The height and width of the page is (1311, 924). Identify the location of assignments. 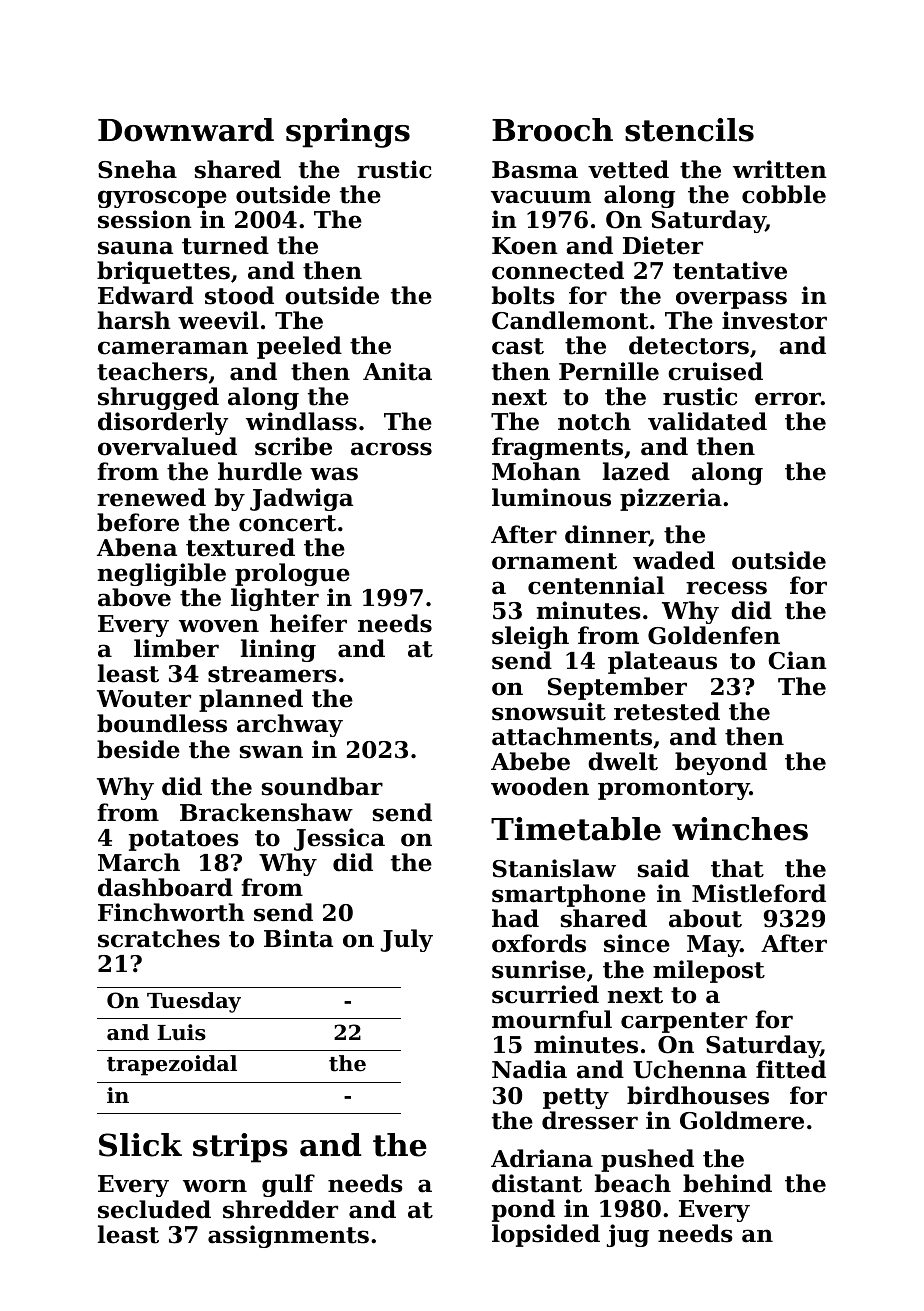
(288, 1236).
